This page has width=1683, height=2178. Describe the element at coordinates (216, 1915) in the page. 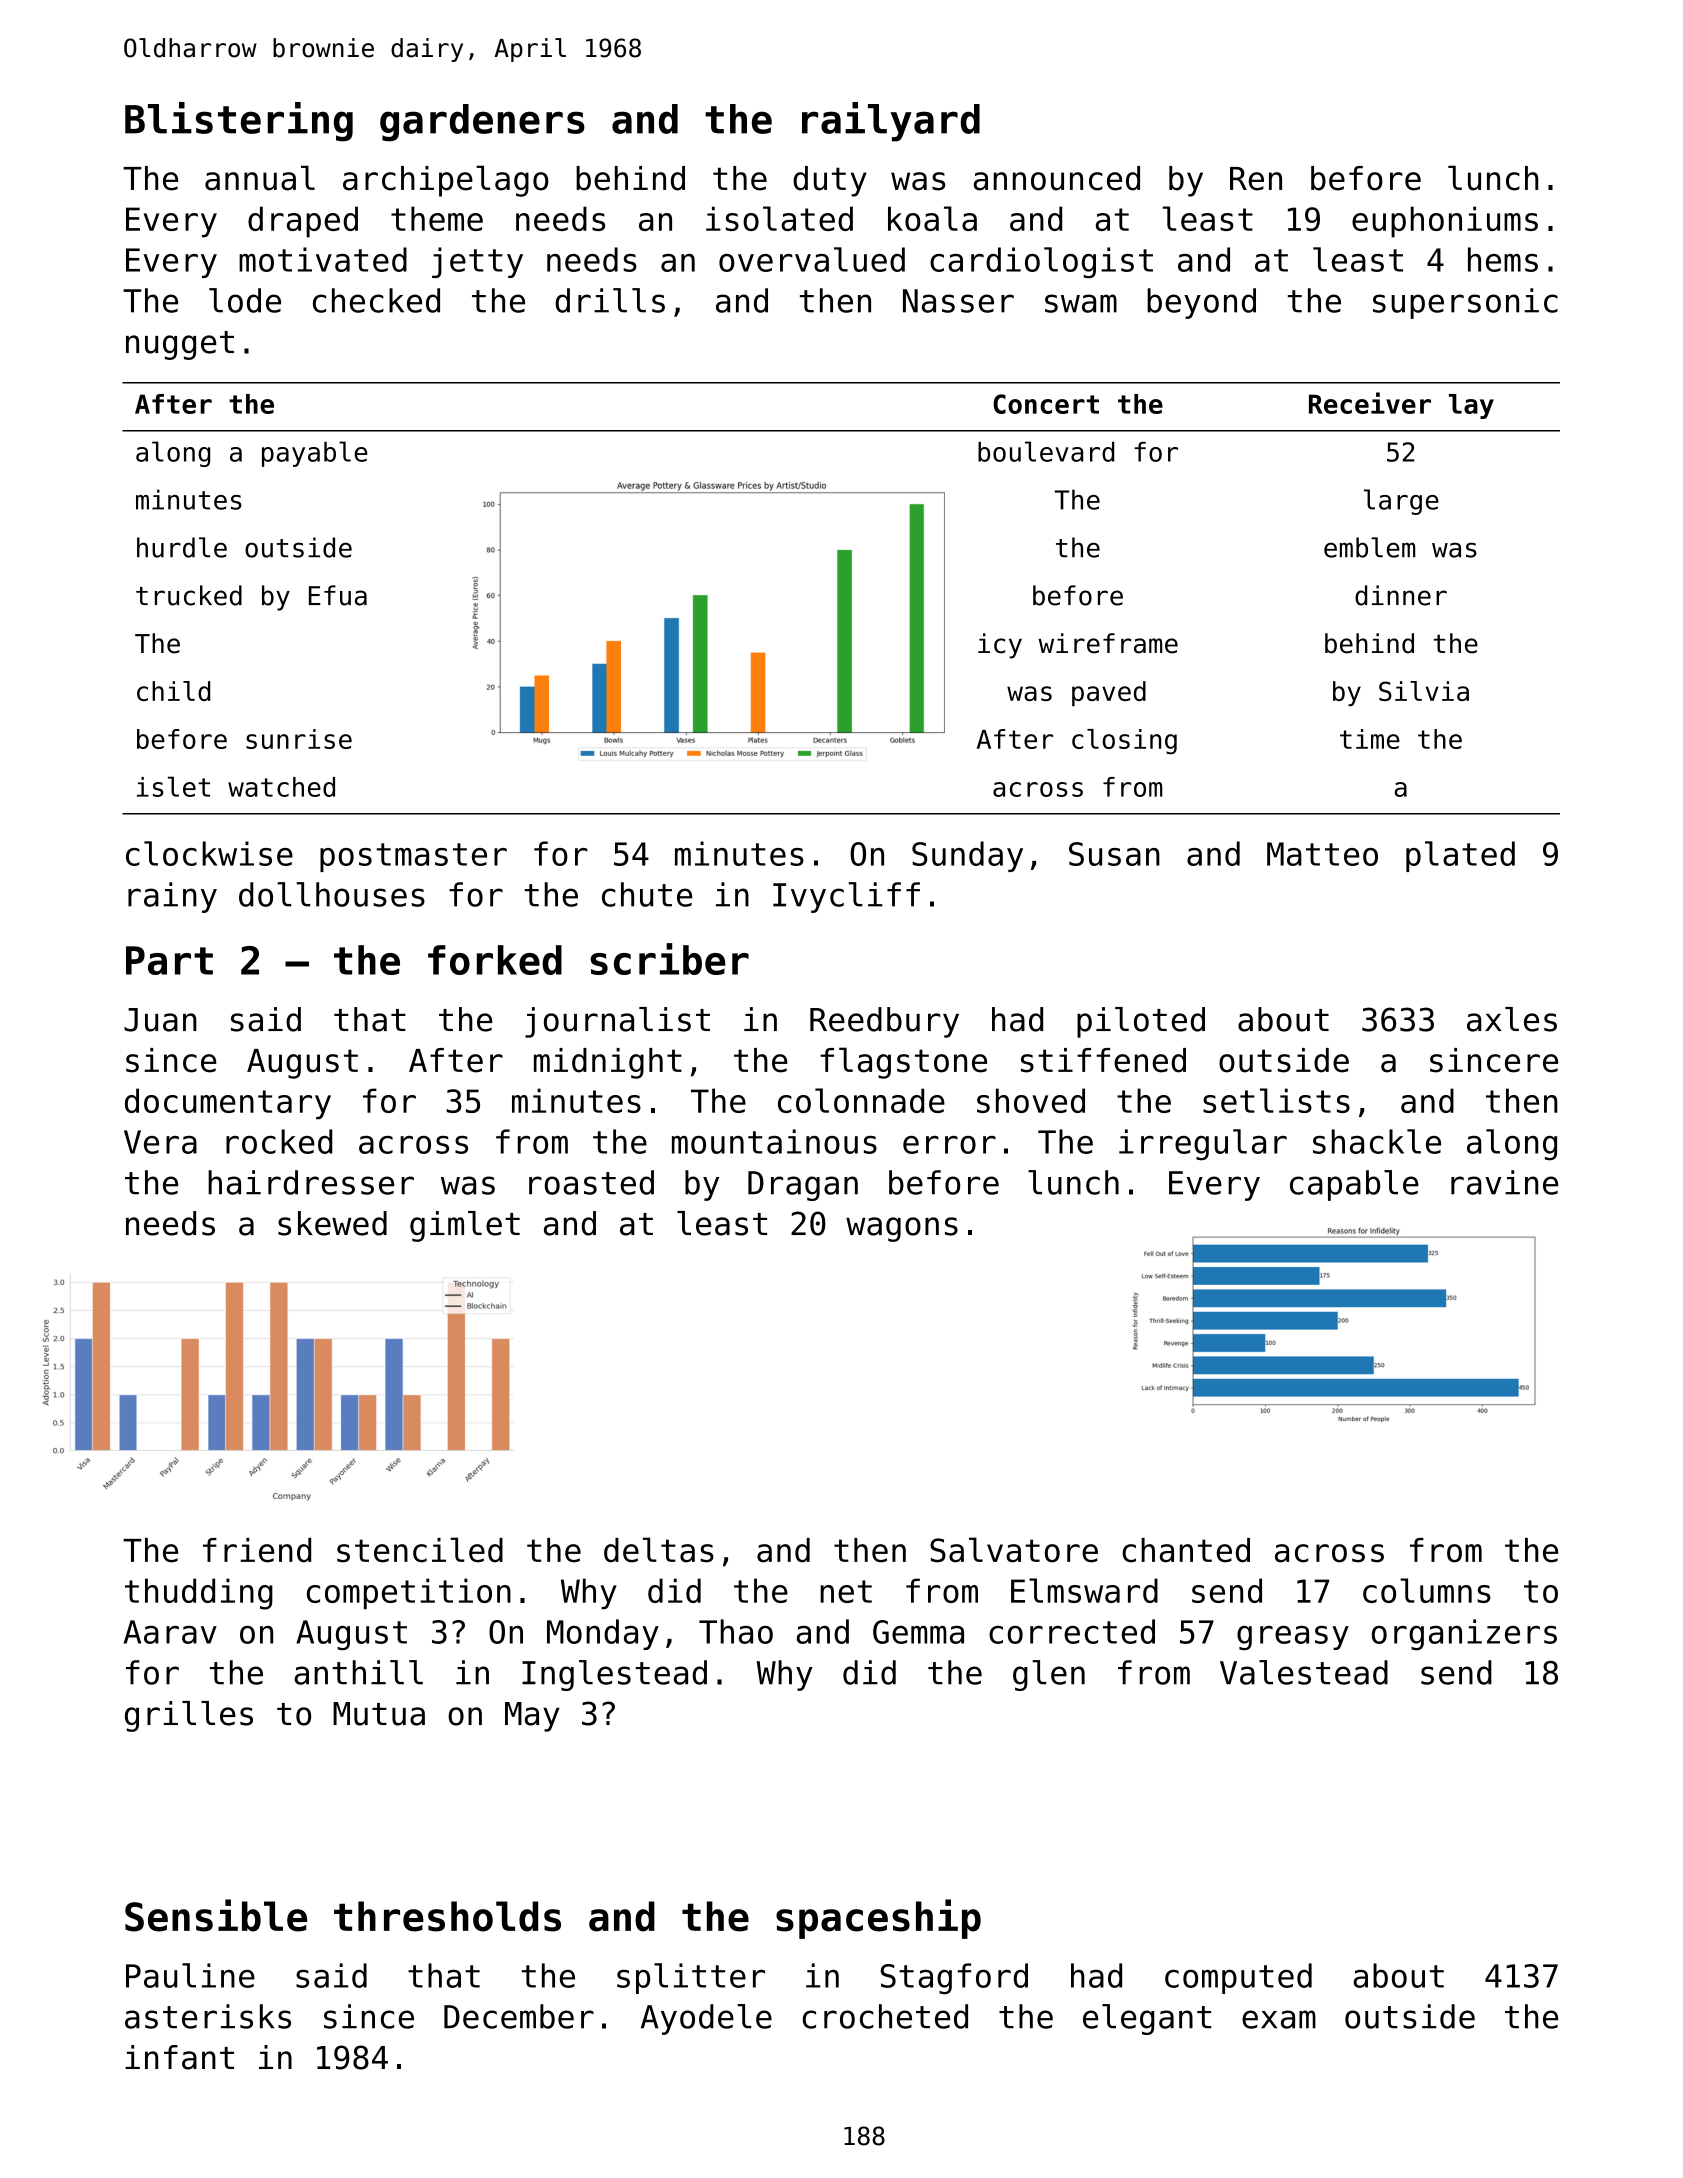

I see `Sensible` at that location.
